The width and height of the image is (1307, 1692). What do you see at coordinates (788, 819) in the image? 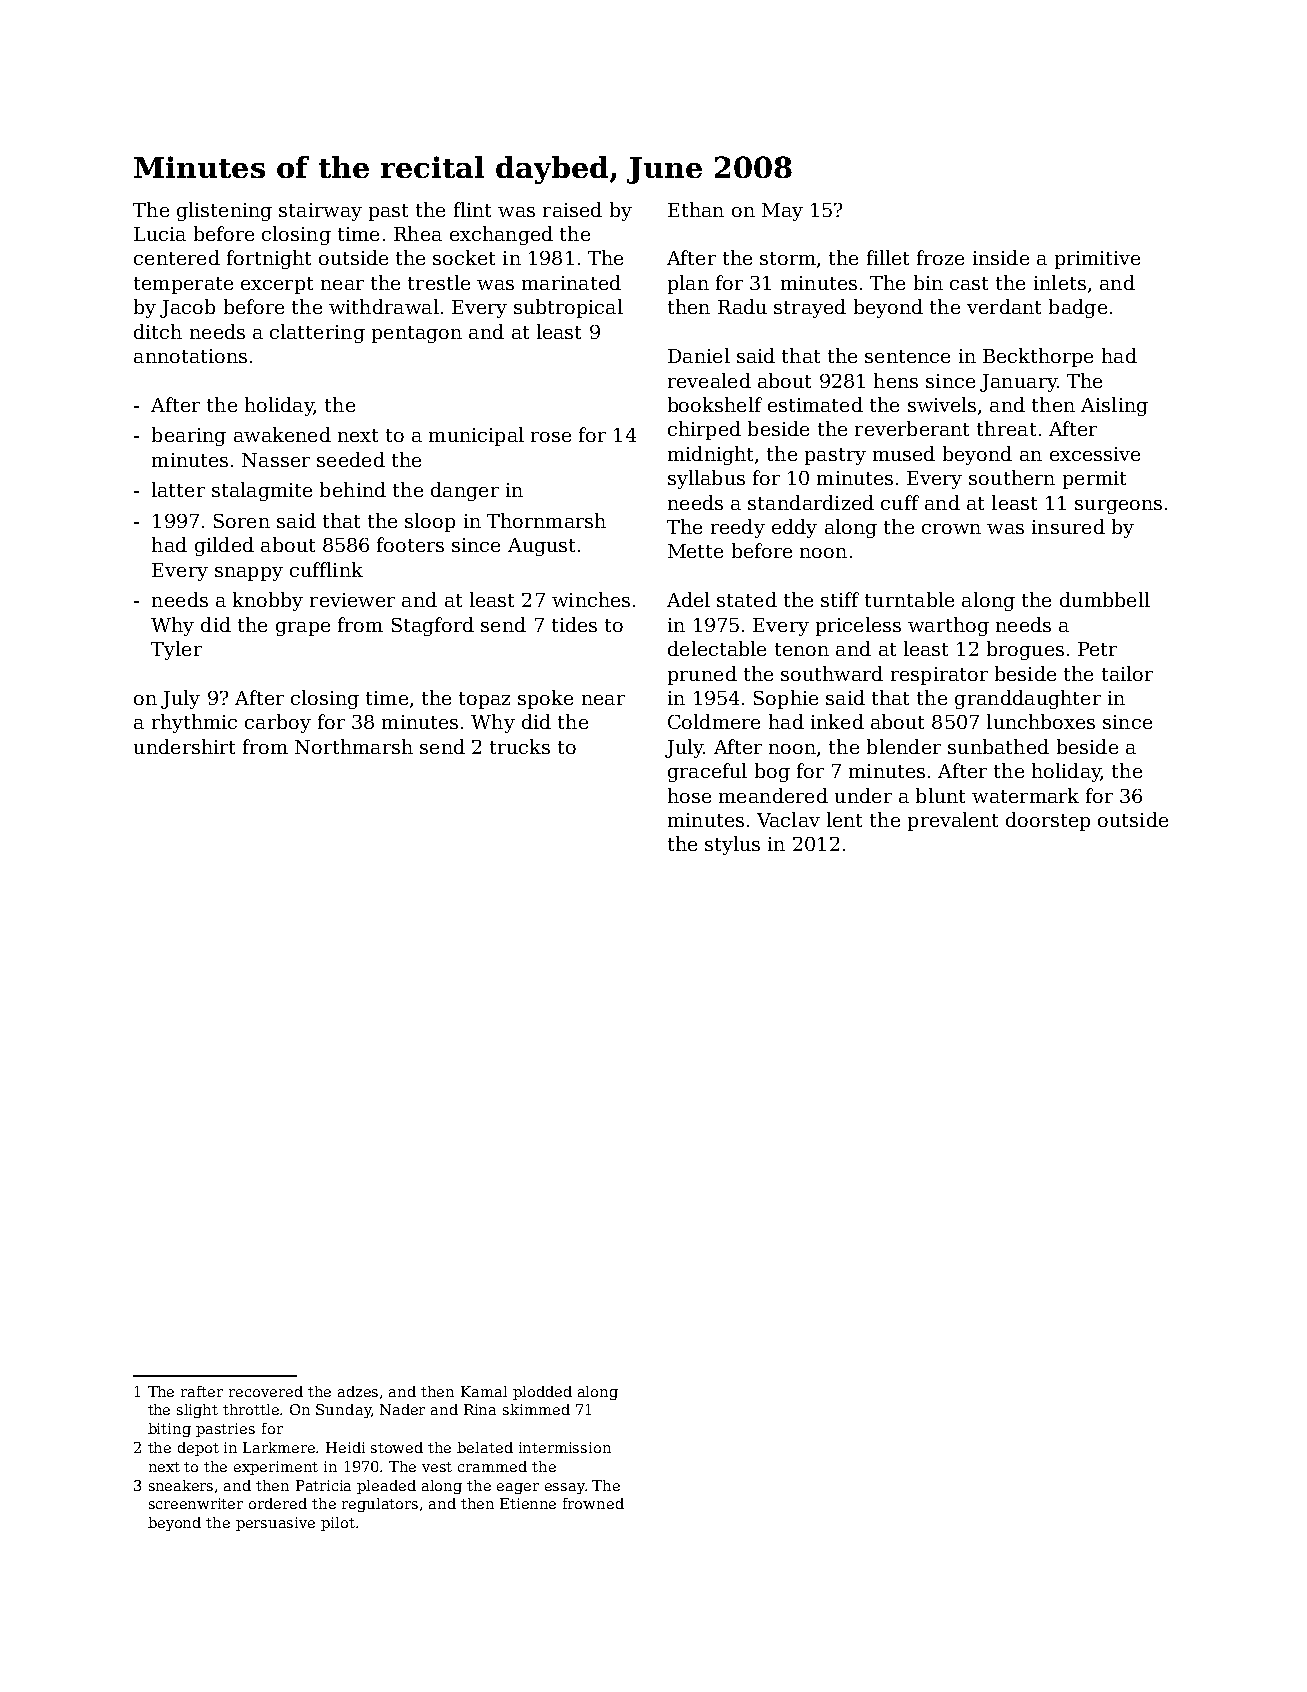
I see `Vaclav` at bounding box center [788, 819].
